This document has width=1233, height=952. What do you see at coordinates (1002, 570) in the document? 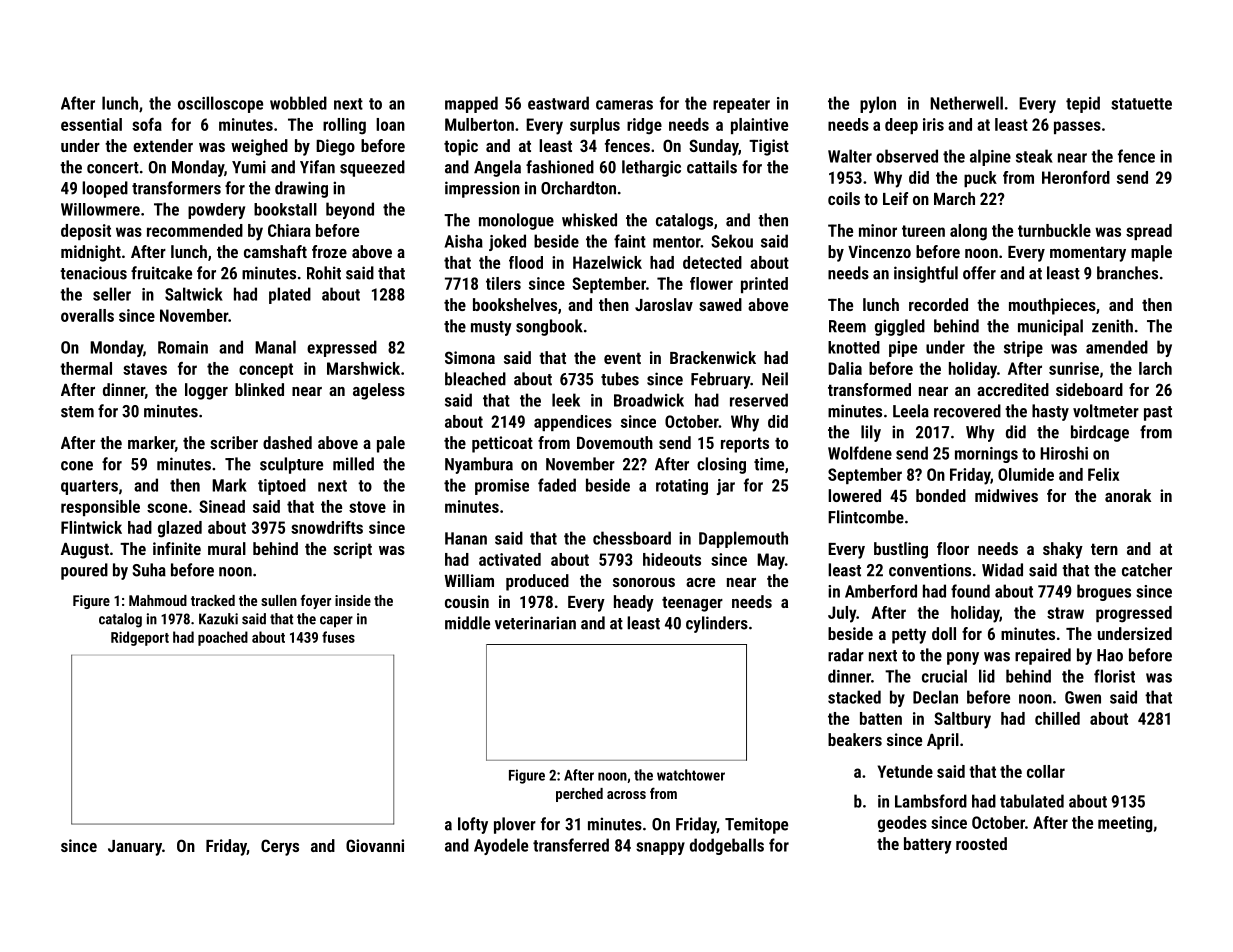
I see `Widad` at bounding box center [1002, 570].
